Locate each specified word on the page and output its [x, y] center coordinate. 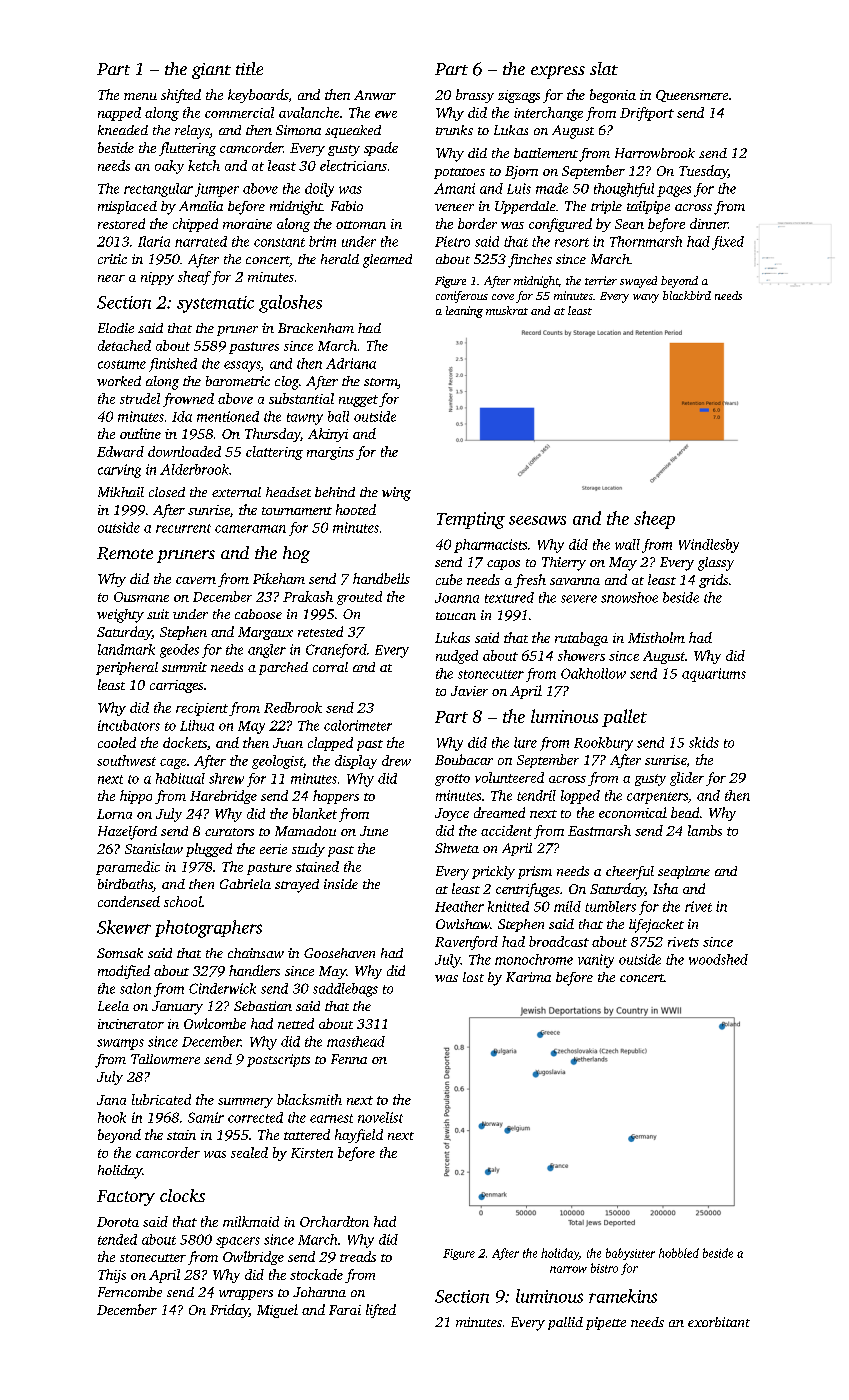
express [558, 72]
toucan [456, 616]
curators [229, 832]
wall [627, 544]
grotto [452, 780]
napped [119, 114]
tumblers [610, 906]
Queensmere [692, 96]
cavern [196, 580]
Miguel [277, 1311]
